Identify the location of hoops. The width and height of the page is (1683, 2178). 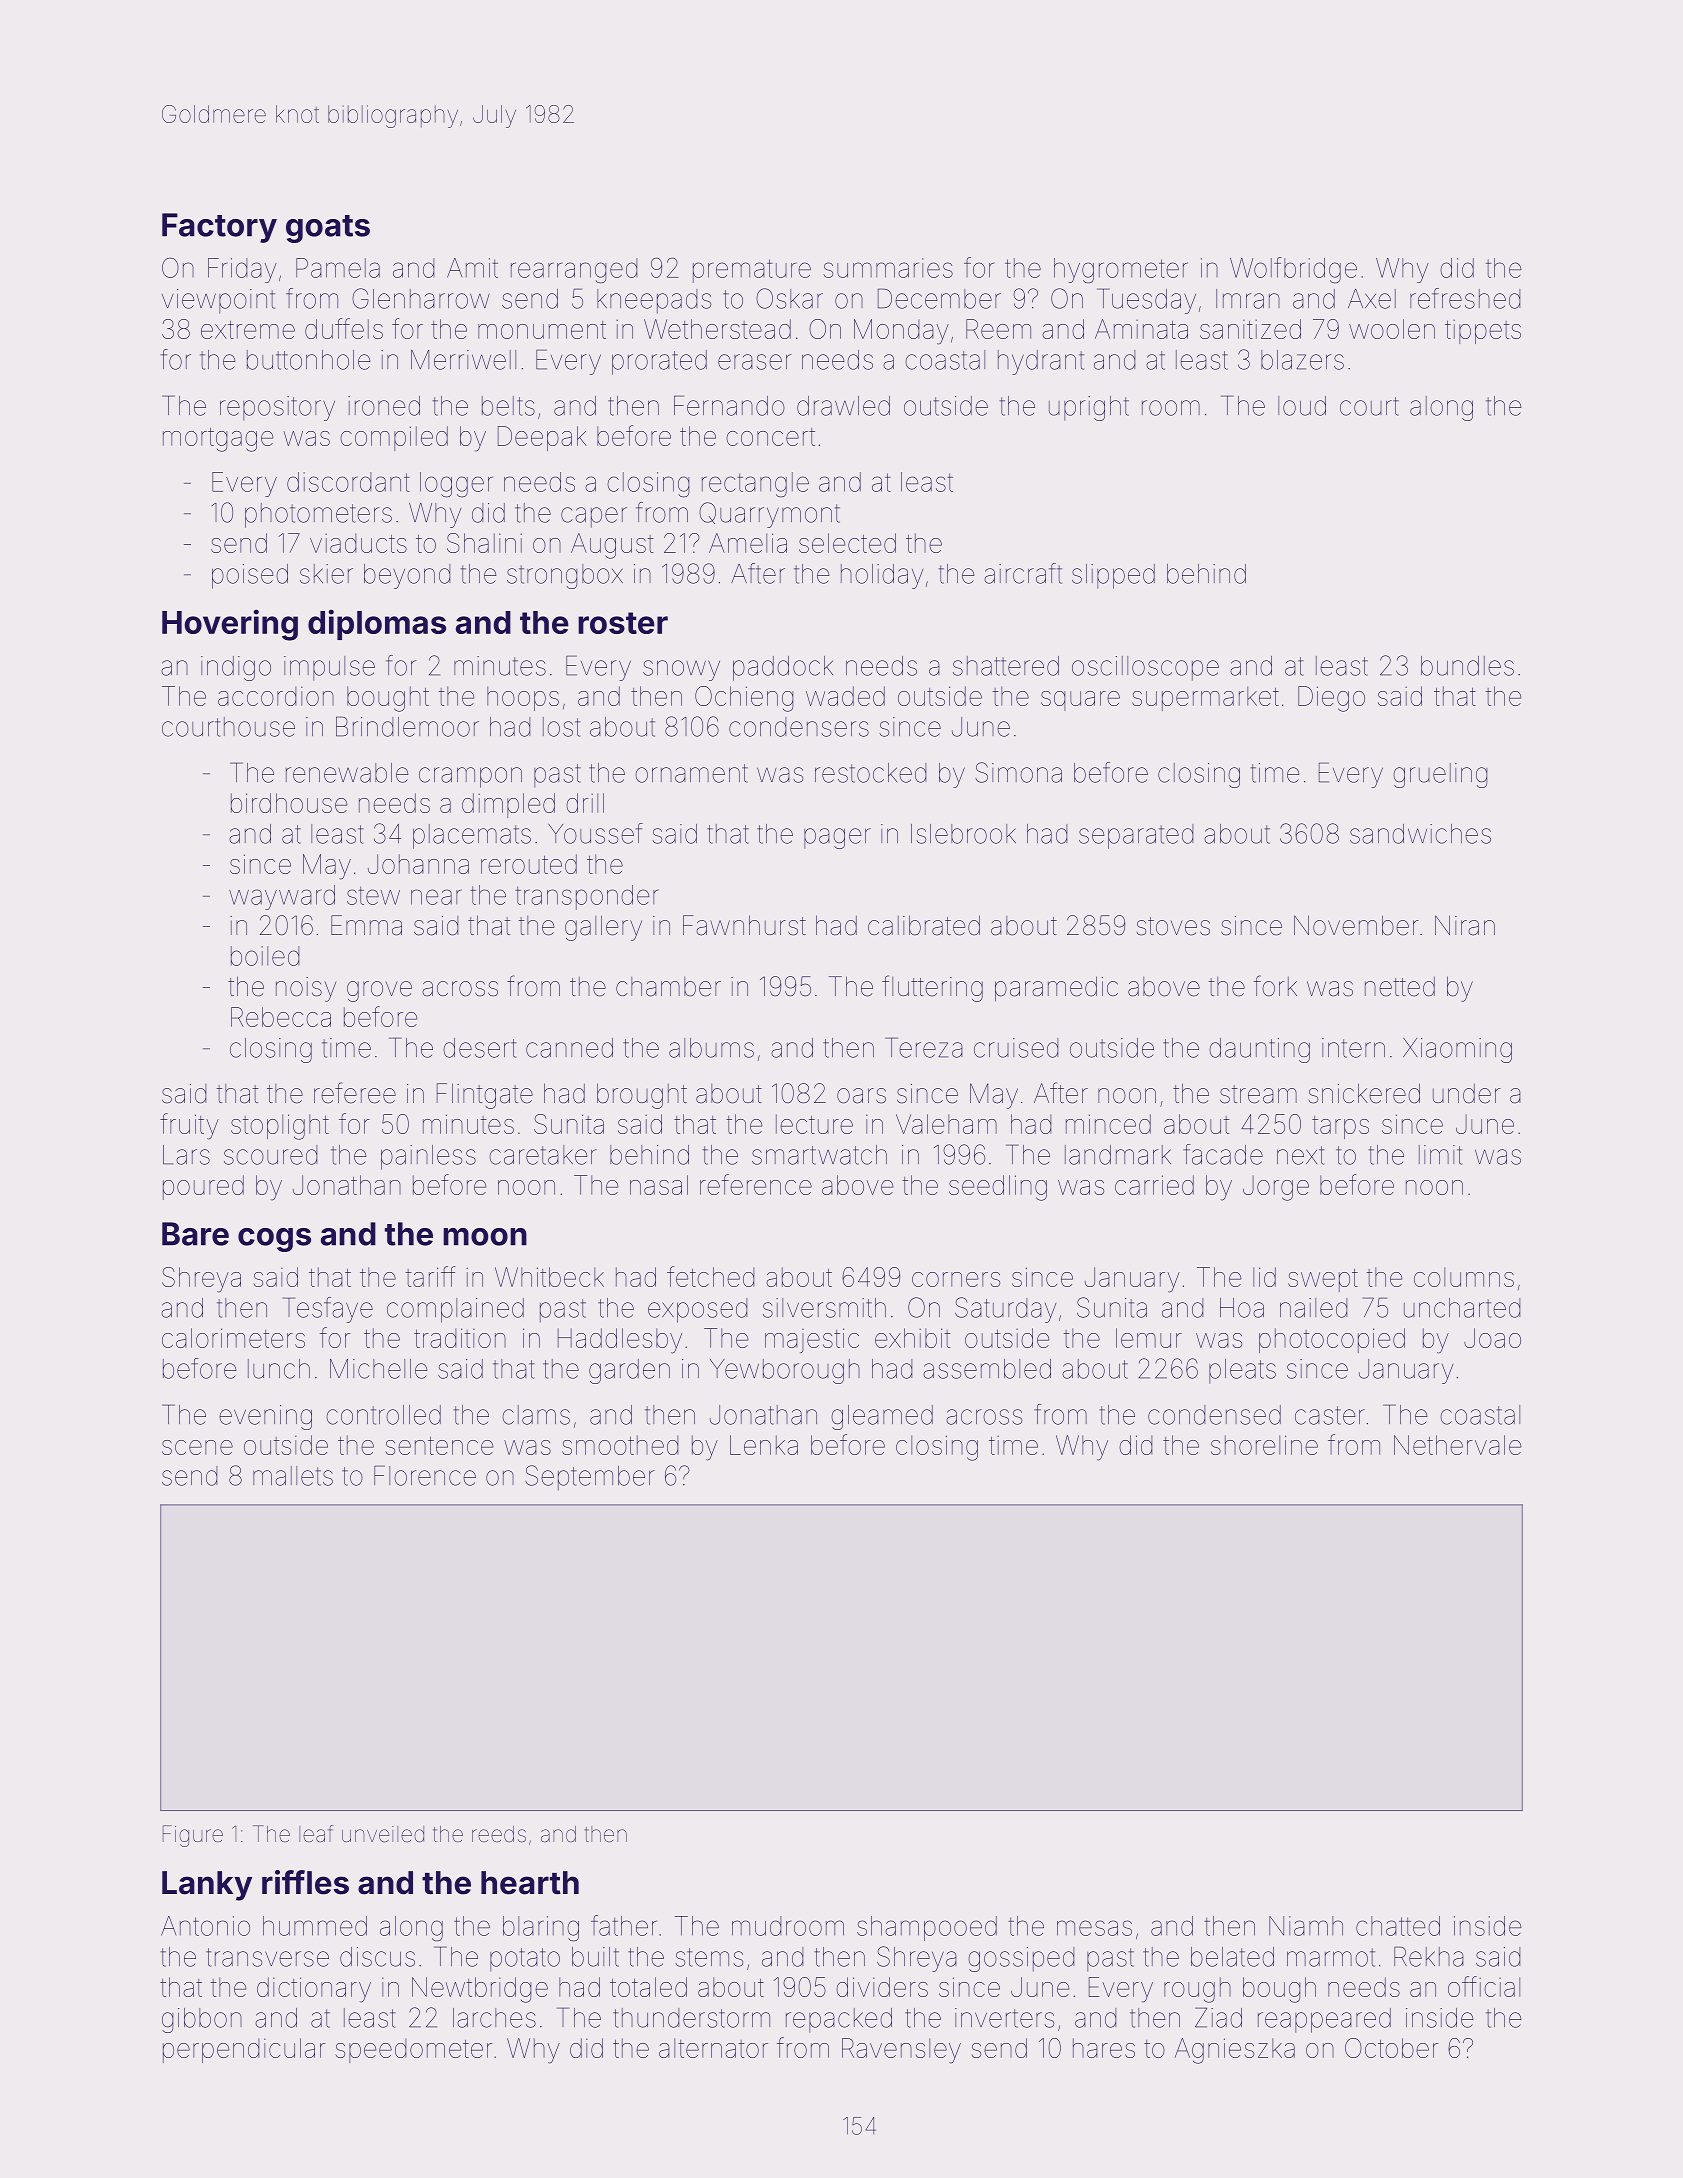
(523, 698).
